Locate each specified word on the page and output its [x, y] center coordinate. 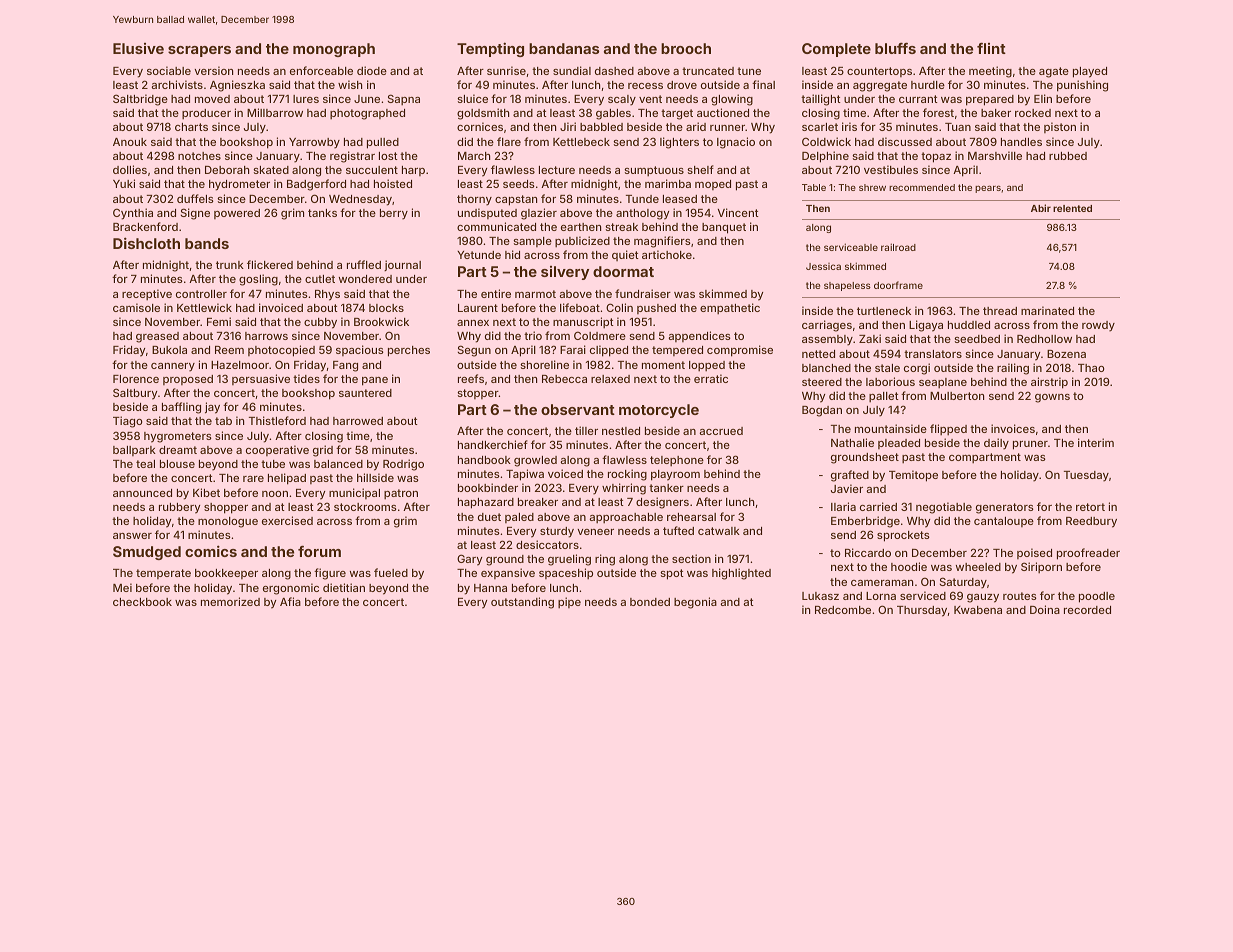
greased [157, 337]
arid [696, 126]
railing [1013, 369]
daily [996, 444]
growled [535, 461]
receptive [147, 295]
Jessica [823, 266]
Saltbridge [140, 100]
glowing [732, 100]
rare [253, 479]
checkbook [142, 602]
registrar [352, 157]
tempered [677, 351]
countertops [879, 72]
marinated [1047, 310]
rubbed [1068, 156]
